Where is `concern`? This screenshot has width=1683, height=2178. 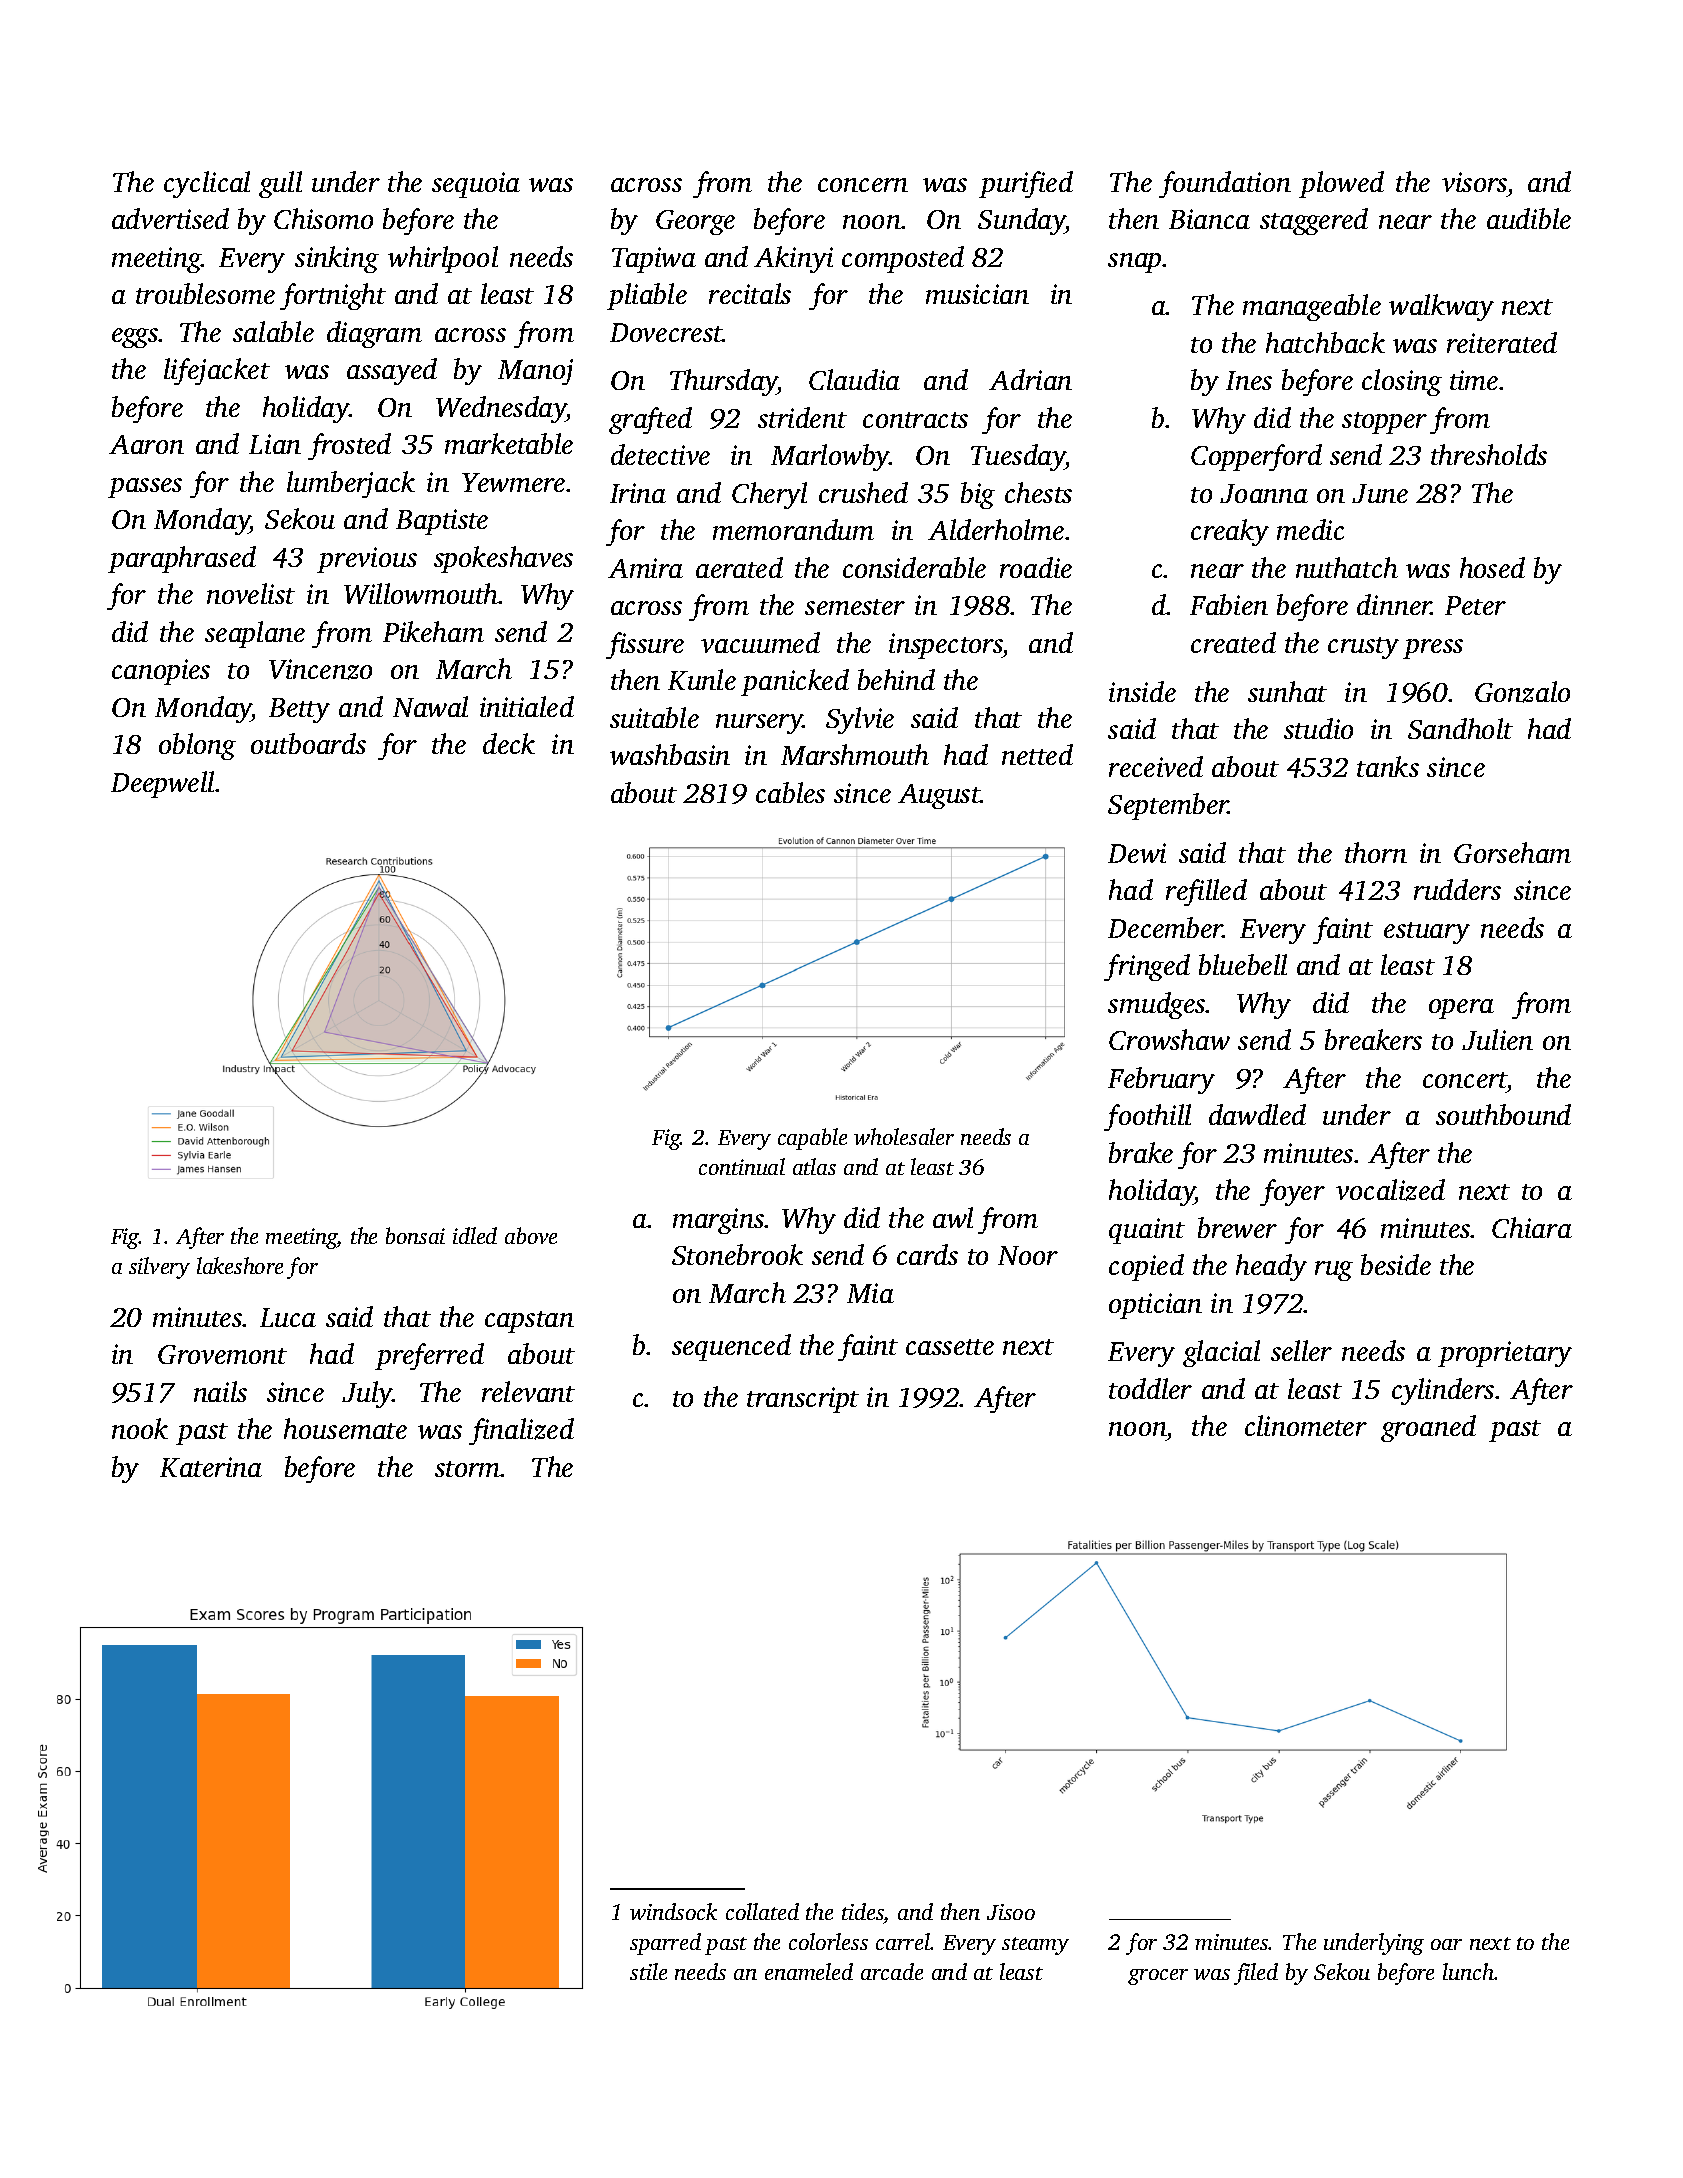 concern is located at coordinates (863, 185).
